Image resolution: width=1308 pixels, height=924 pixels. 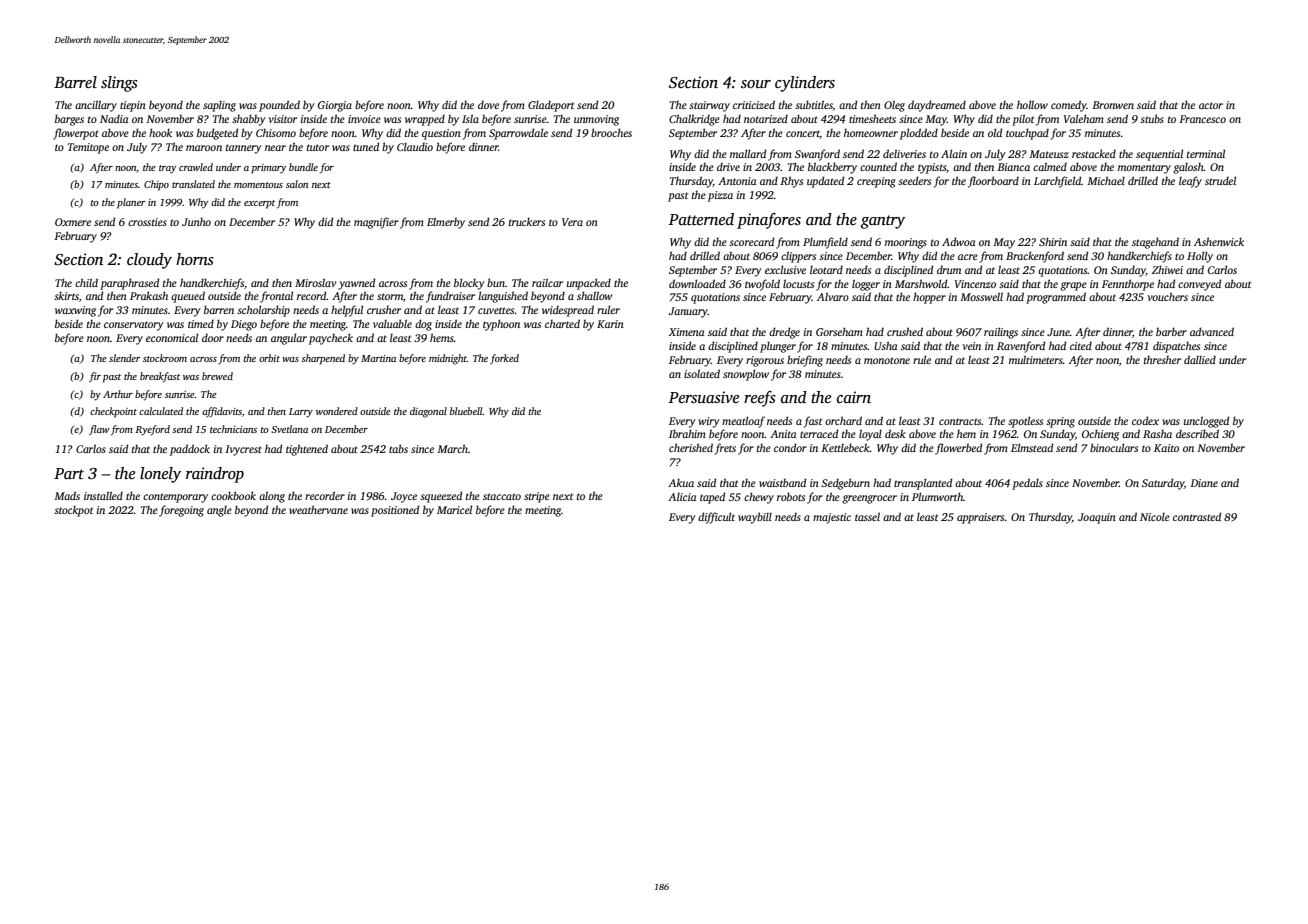 What do you see at coordinates (496, 310) in the image?
I see `cuvettes` at bounding box center [496, 310].
